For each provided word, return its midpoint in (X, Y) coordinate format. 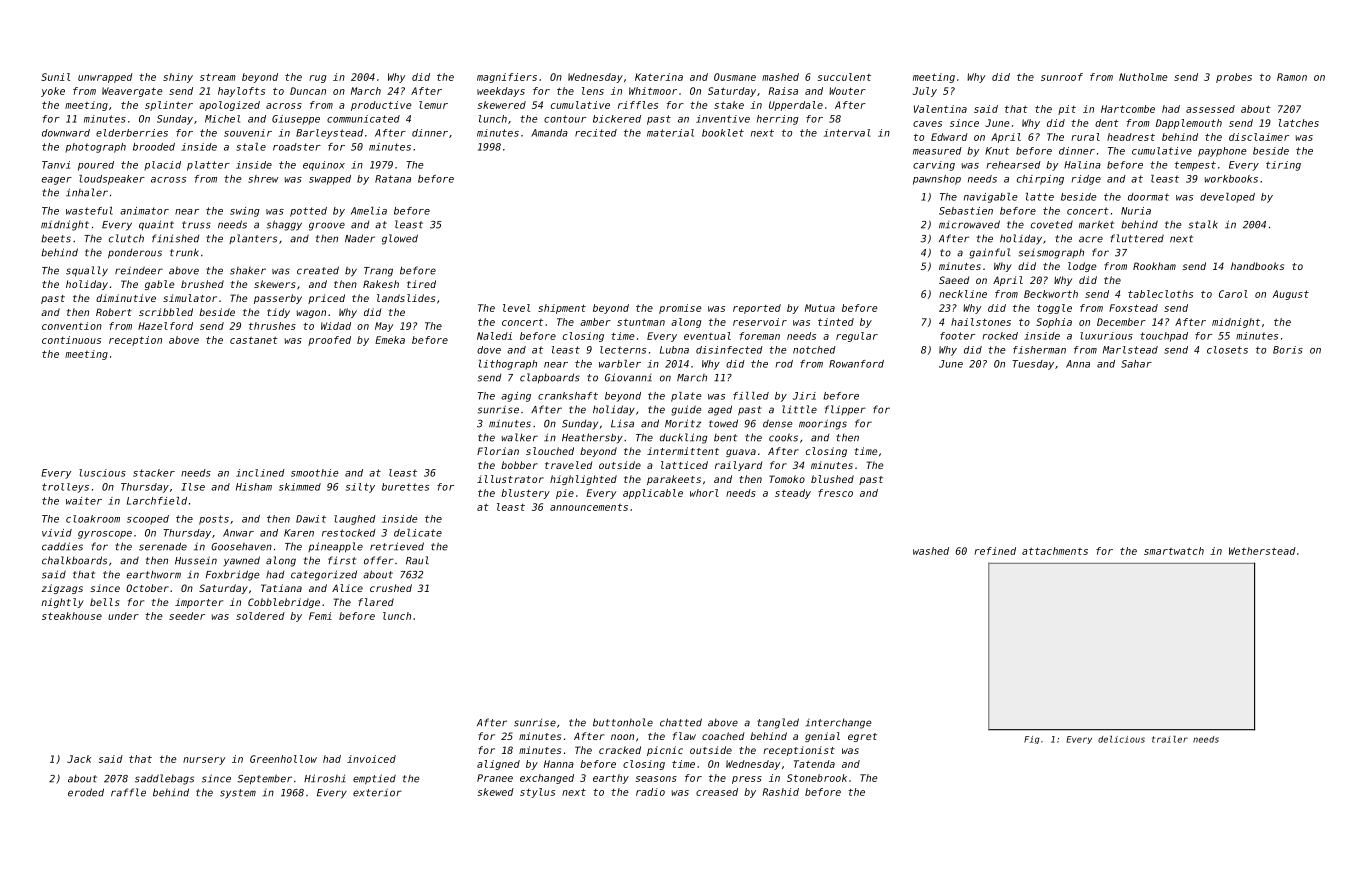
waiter (84, 501)
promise (680, 309)
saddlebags (164, 779)
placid (162, 166)
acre (1091, 239)
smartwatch (1174, 551)
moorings (823, 424)
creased (717, 792)
